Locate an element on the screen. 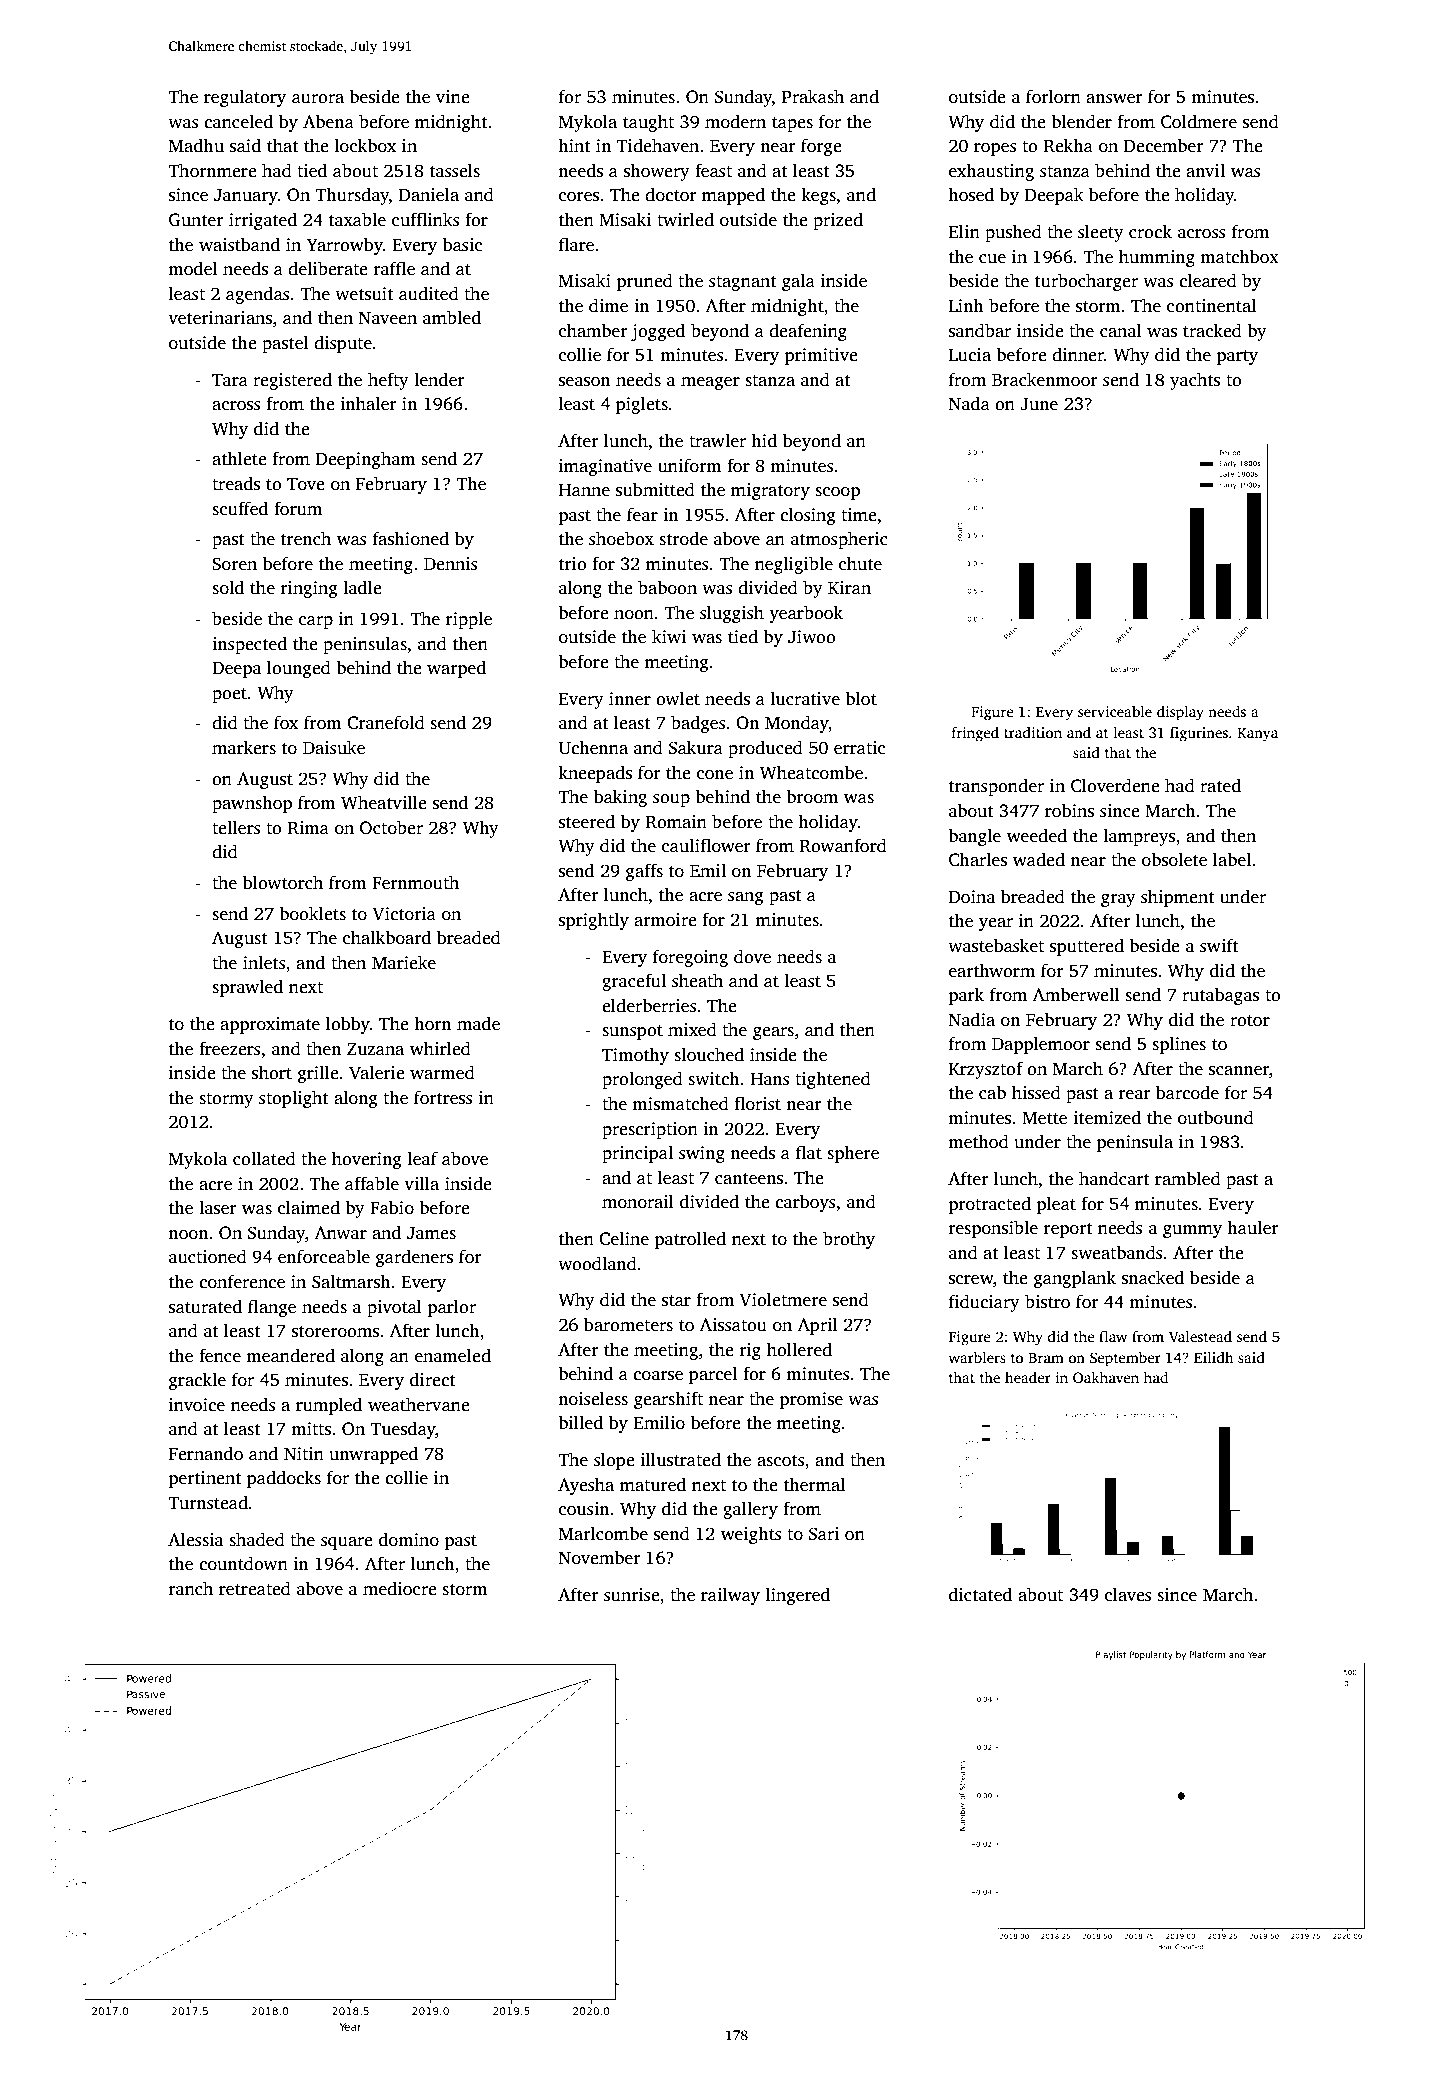 This screenshot has height=2100, width=1450. warblers is located at coordinates (977, 1357).
